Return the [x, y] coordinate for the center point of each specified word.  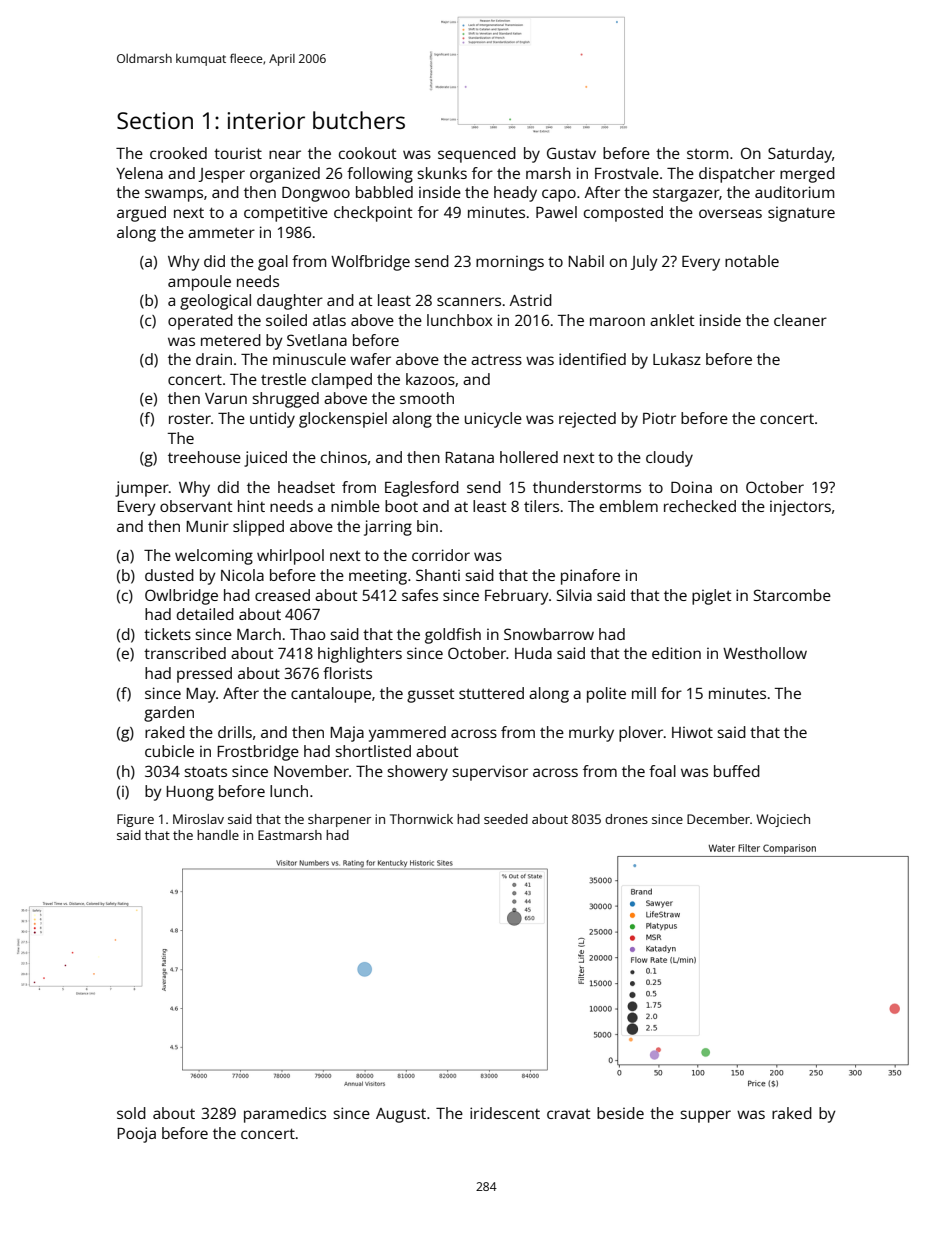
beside [620, 1113]
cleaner [800, 320]
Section [155, 120]
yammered [407, 734]
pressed [204, 675]
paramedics [285, 1115]
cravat [569, 1114]
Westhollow [765, 653]
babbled [384, 192]
